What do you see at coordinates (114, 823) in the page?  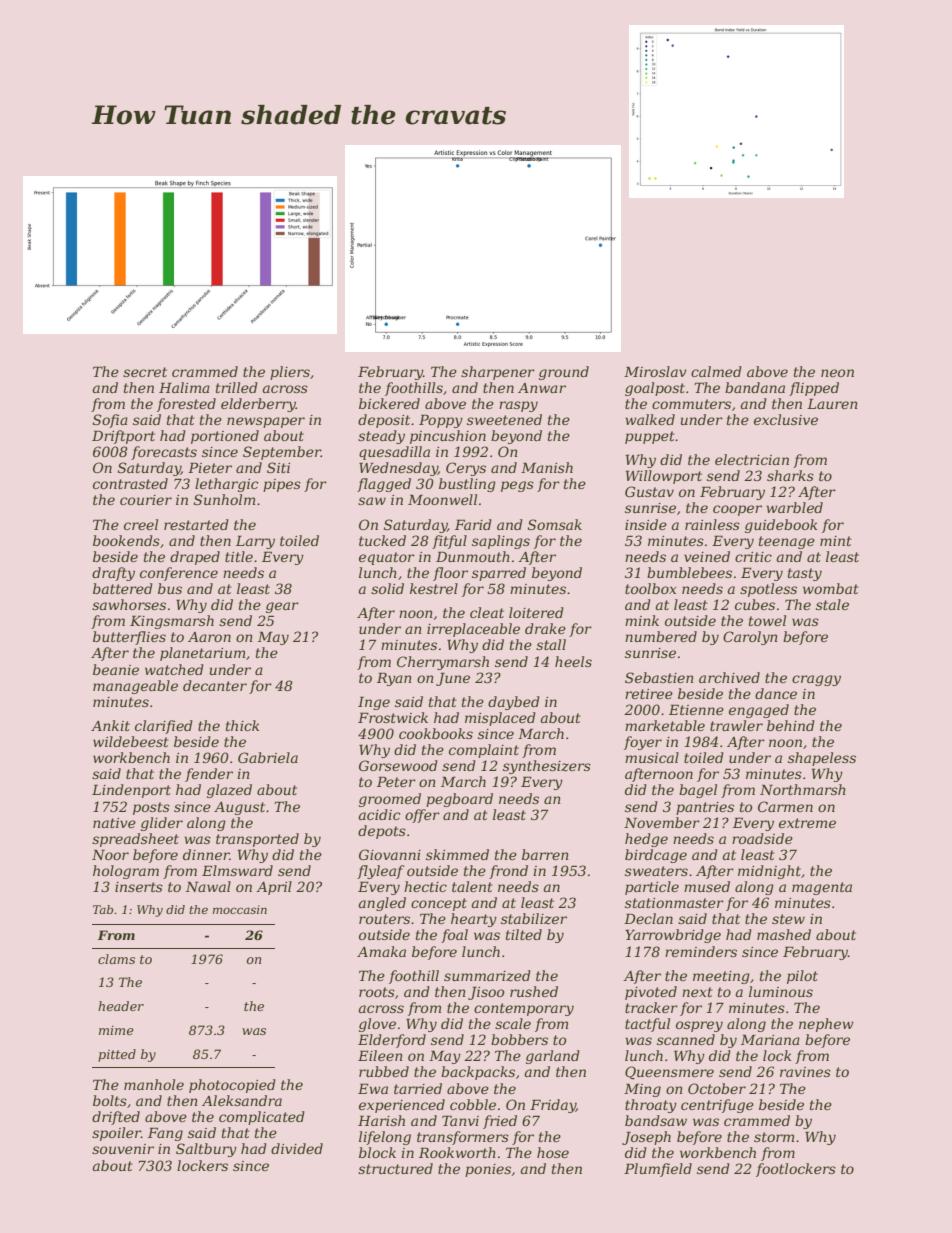 I see `native` at bounding box center [114, 823].
